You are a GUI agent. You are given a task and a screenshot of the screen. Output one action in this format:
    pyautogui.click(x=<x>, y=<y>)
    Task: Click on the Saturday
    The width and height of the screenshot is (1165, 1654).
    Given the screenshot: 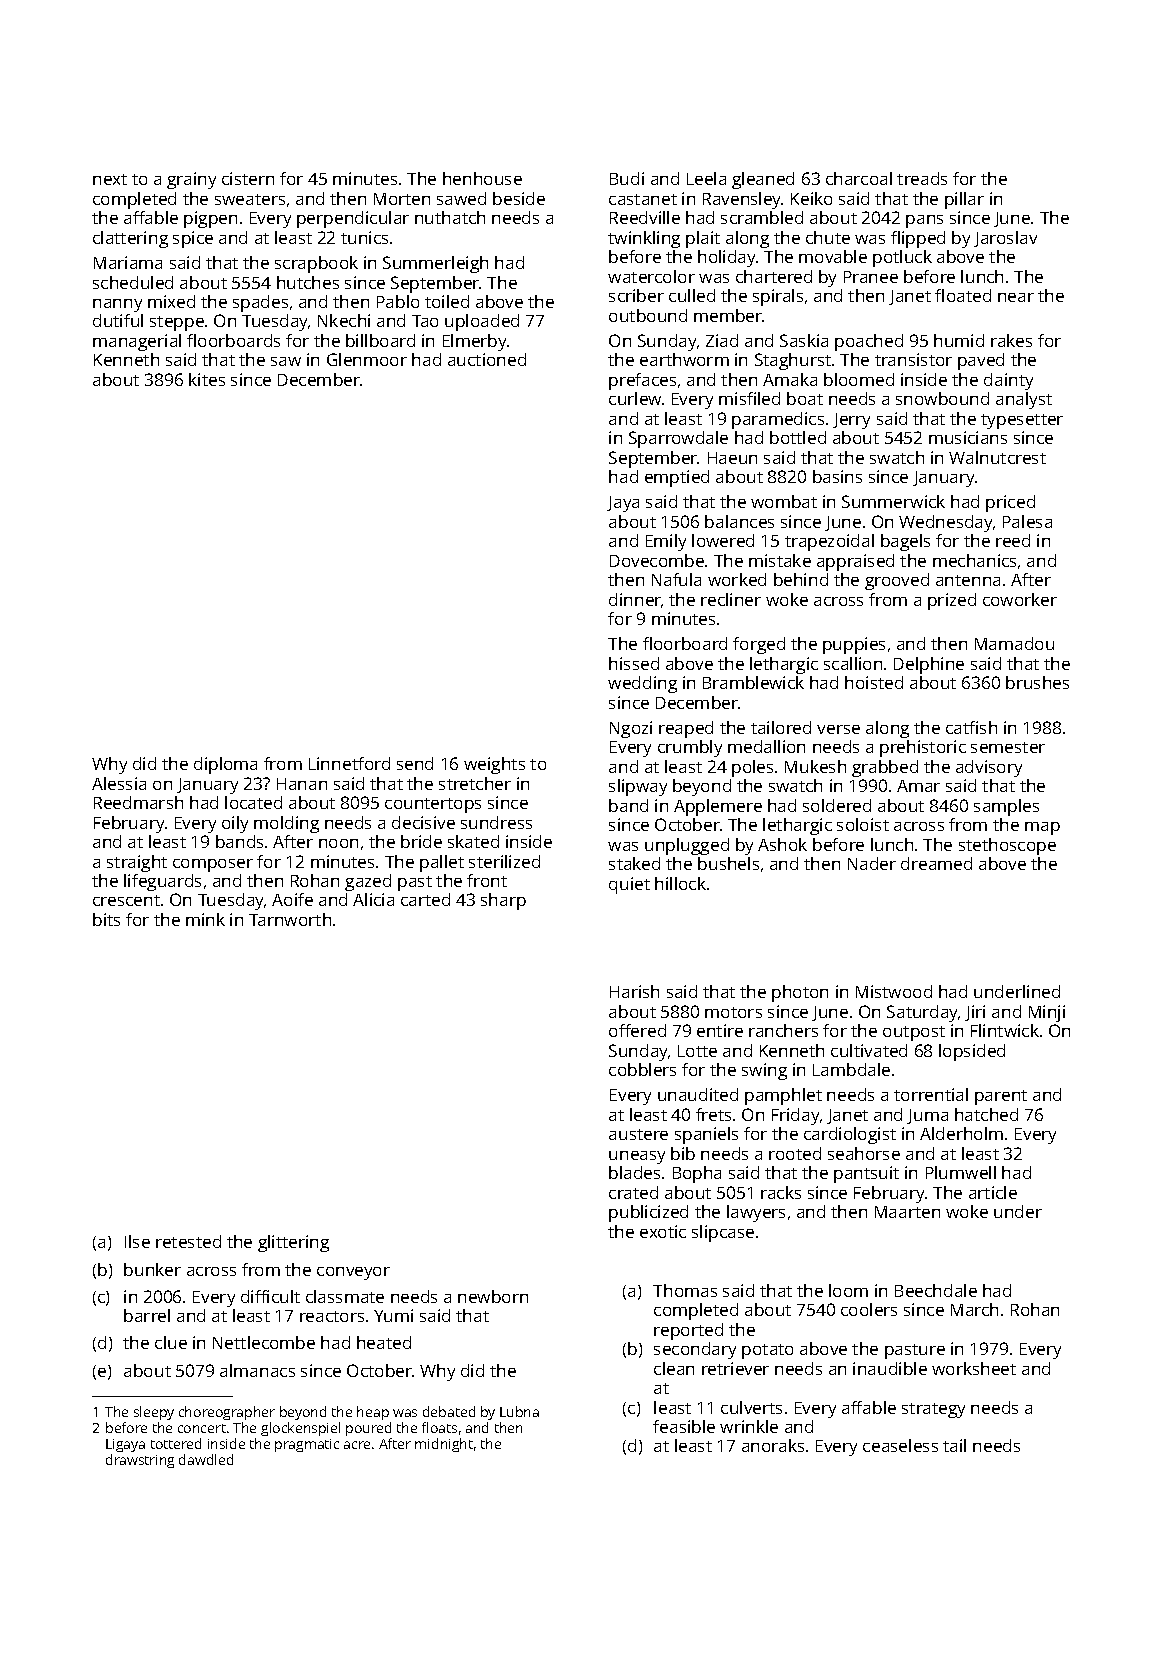 What is the action you would take?
    pyautogui.click(x=923, y=1013)
